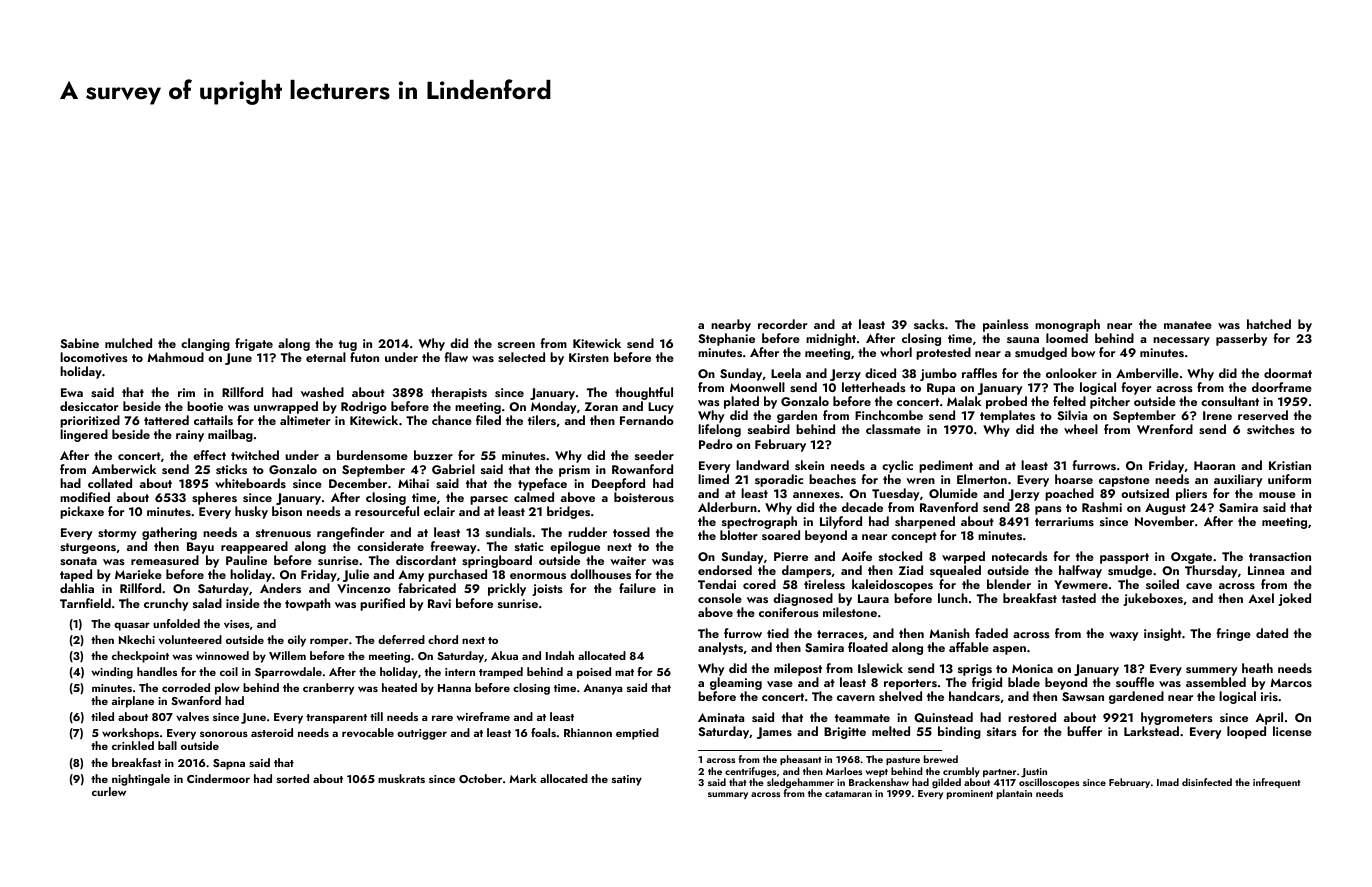 This page has width=1372, height=887. What do you see at coordinates (254, 344) in the page?
I see `frigate` at bounding box center [254, 344].
